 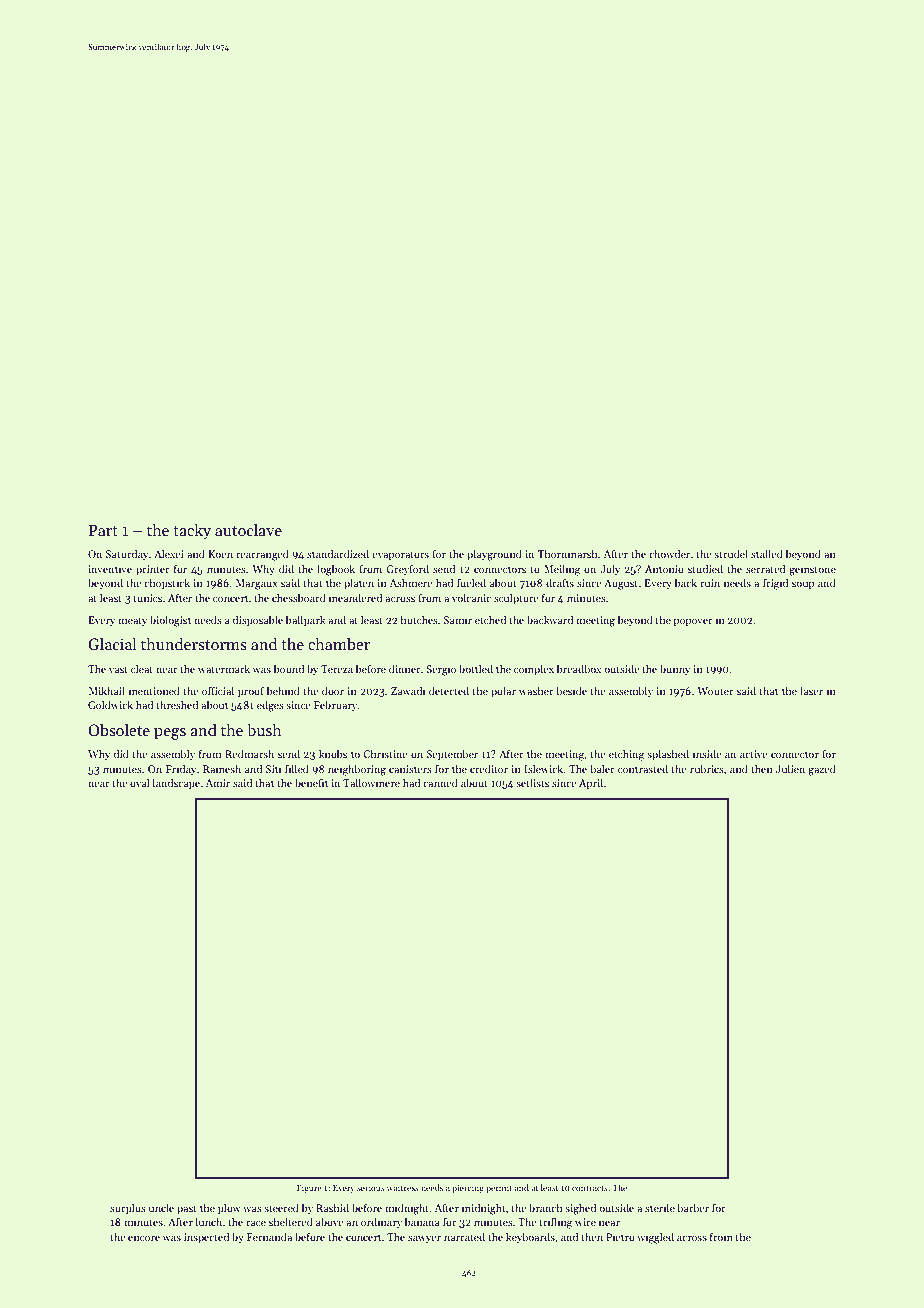 I want to click on sterile, so click(x=660, y=1207).
